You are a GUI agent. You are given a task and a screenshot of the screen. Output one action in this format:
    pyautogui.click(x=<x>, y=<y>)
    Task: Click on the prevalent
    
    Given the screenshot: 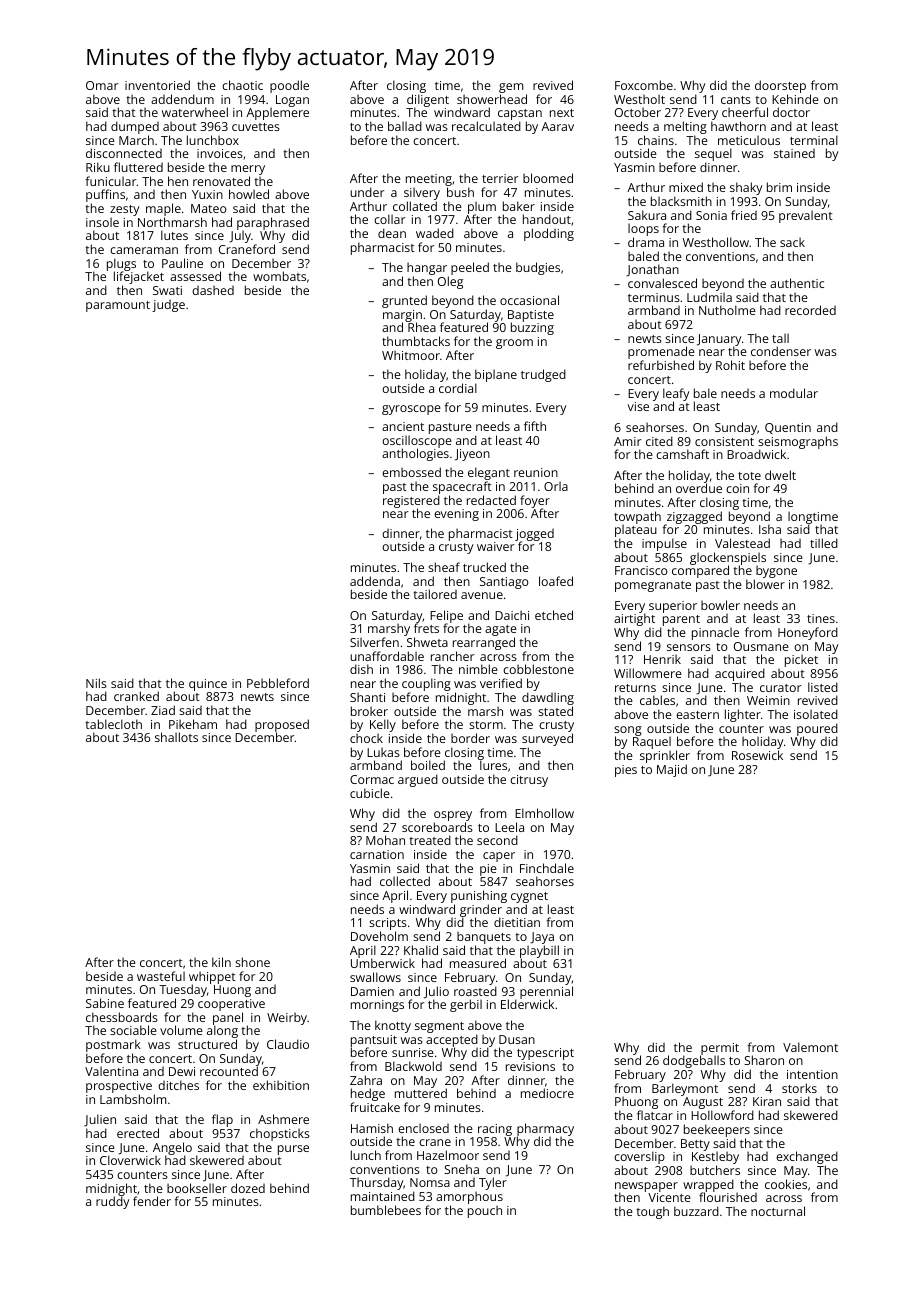 What is the action you would take?
    pyautogui.click(x=806, y=216)
